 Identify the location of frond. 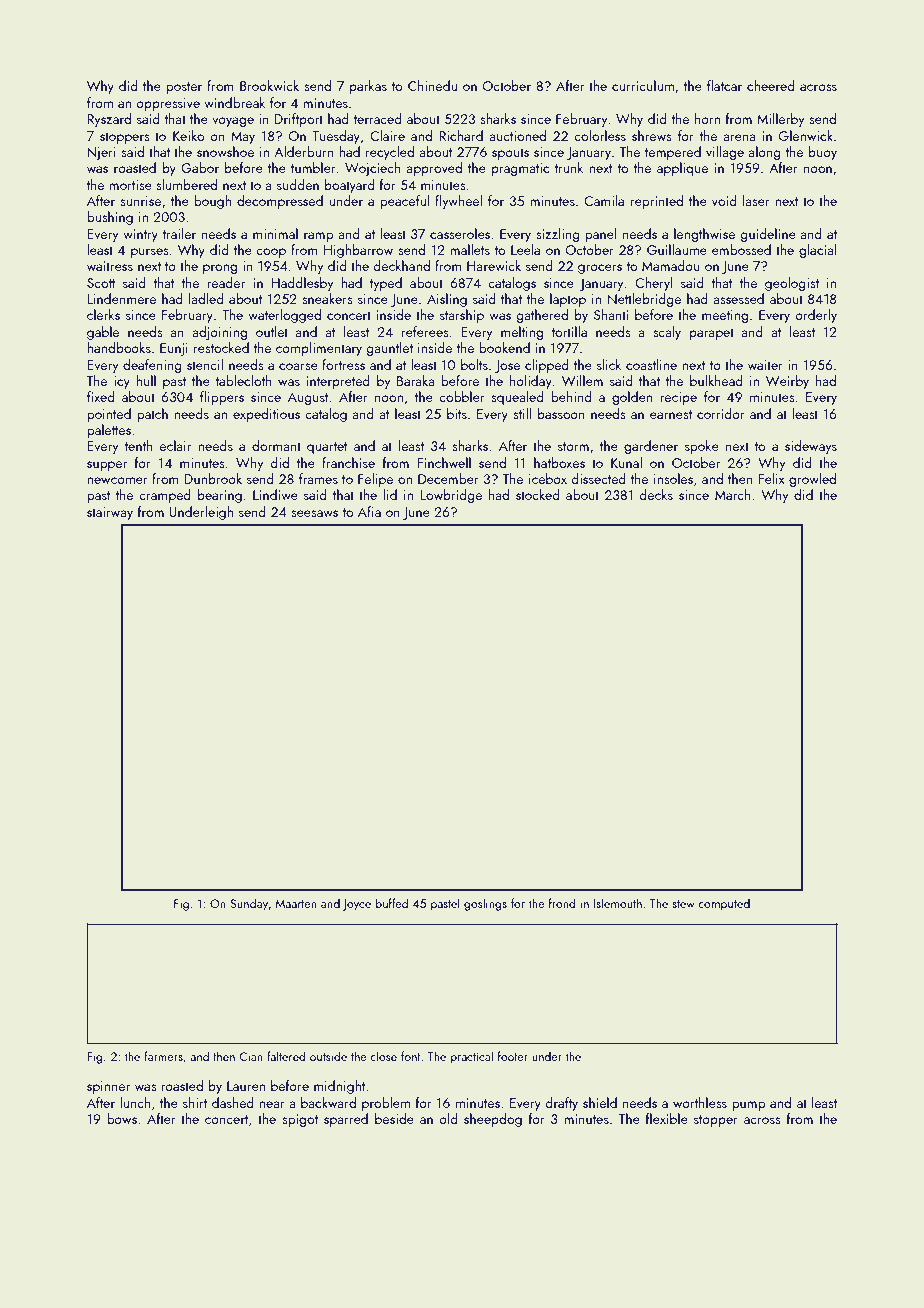
(562, 903).
